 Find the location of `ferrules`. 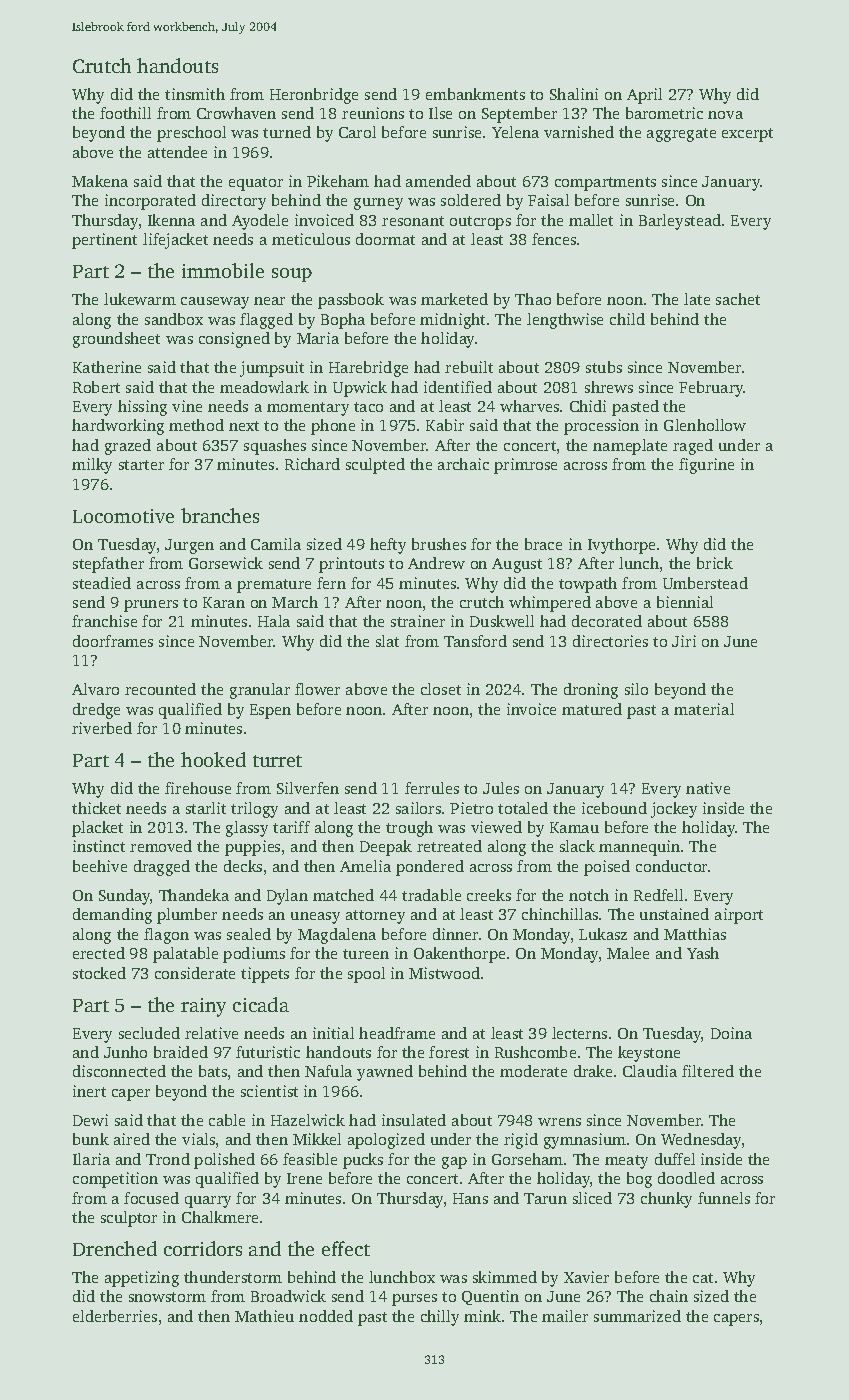

ferrules is located at coordinates (432, 788).
